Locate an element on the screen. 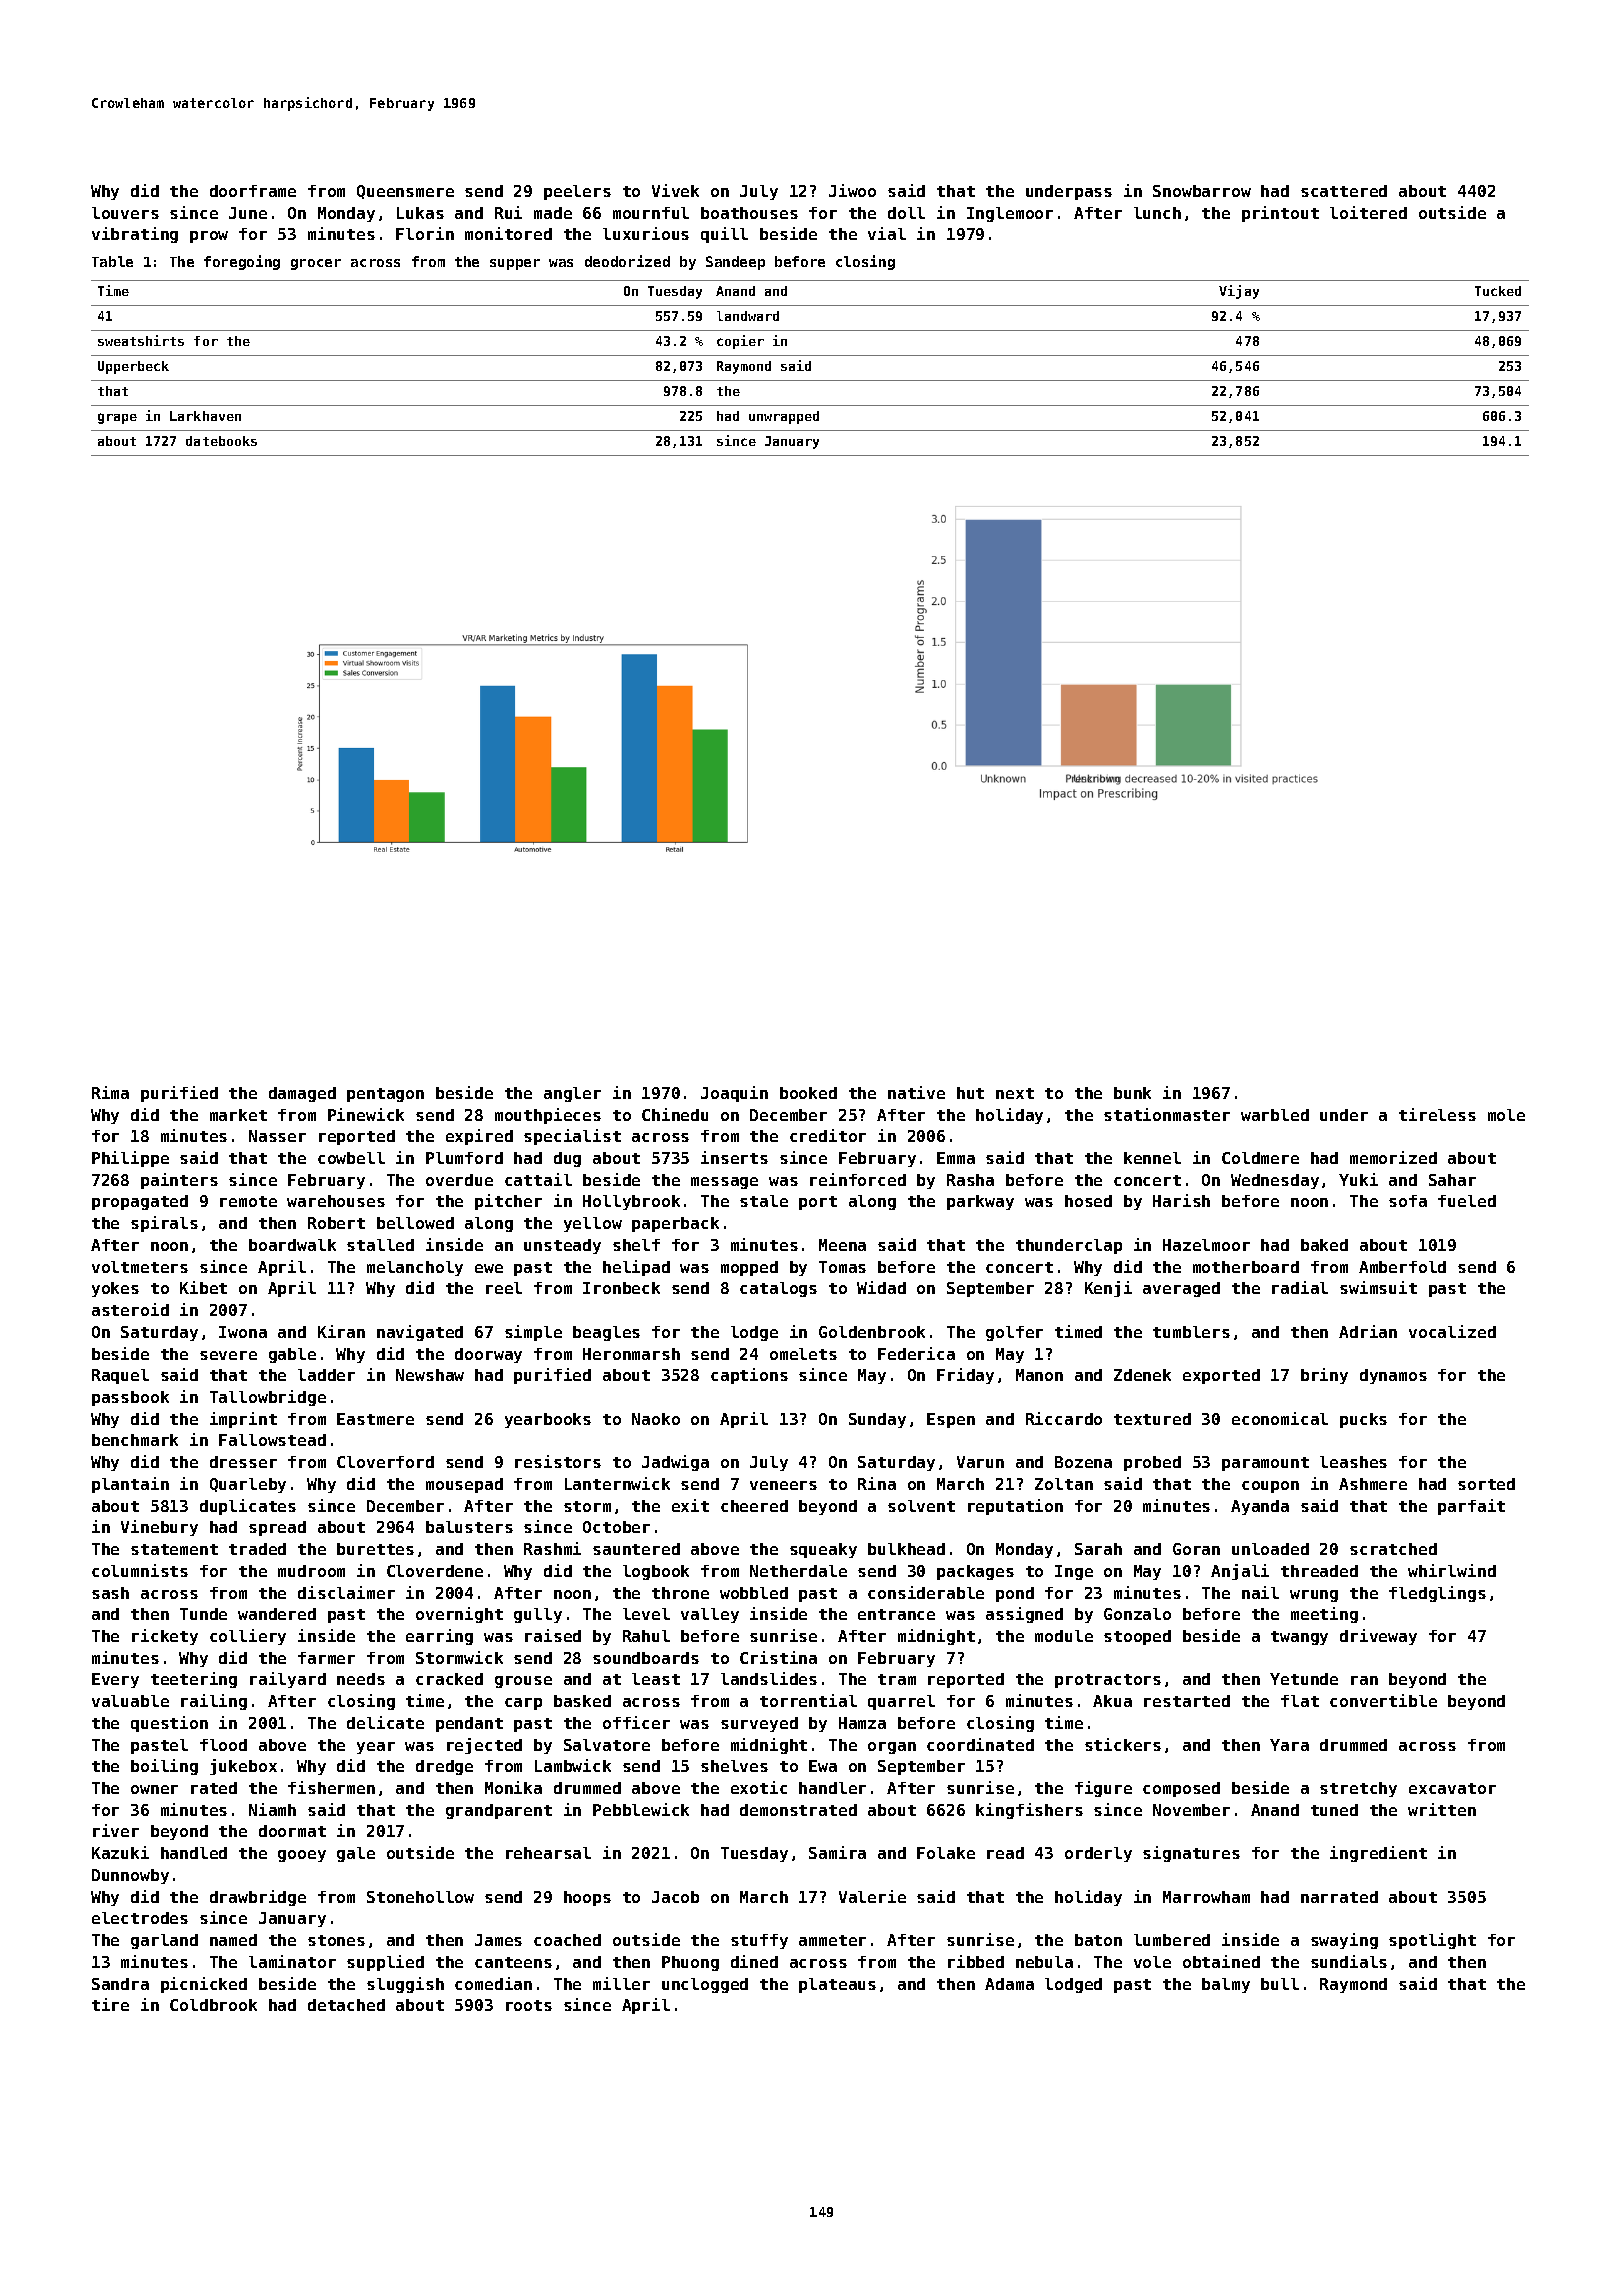  Queensmere is located at coordinates (405, 192).
